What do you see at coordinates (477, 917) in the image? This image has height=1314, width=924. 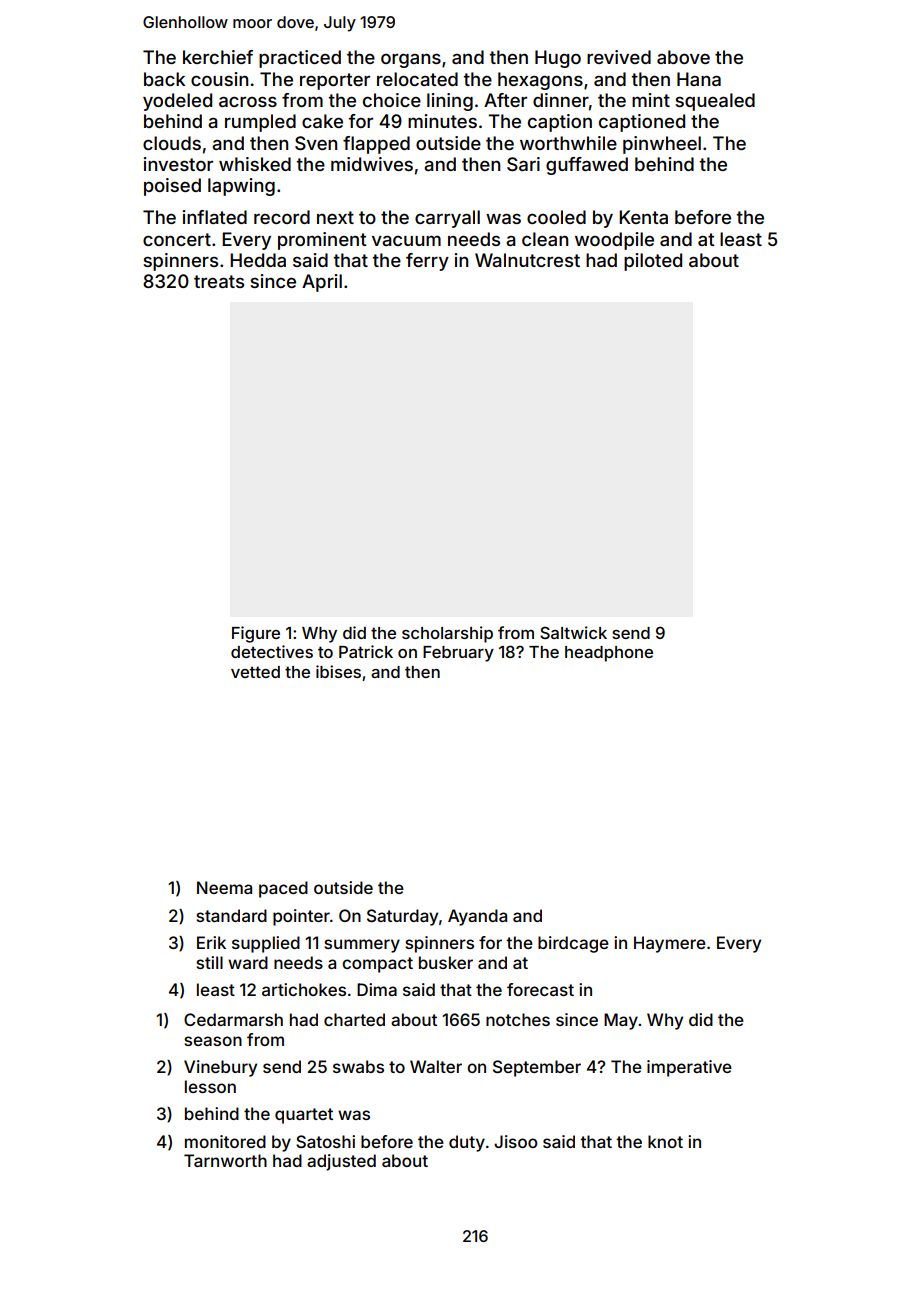 I see `Ayanda` at bounding box center [477, 917].
